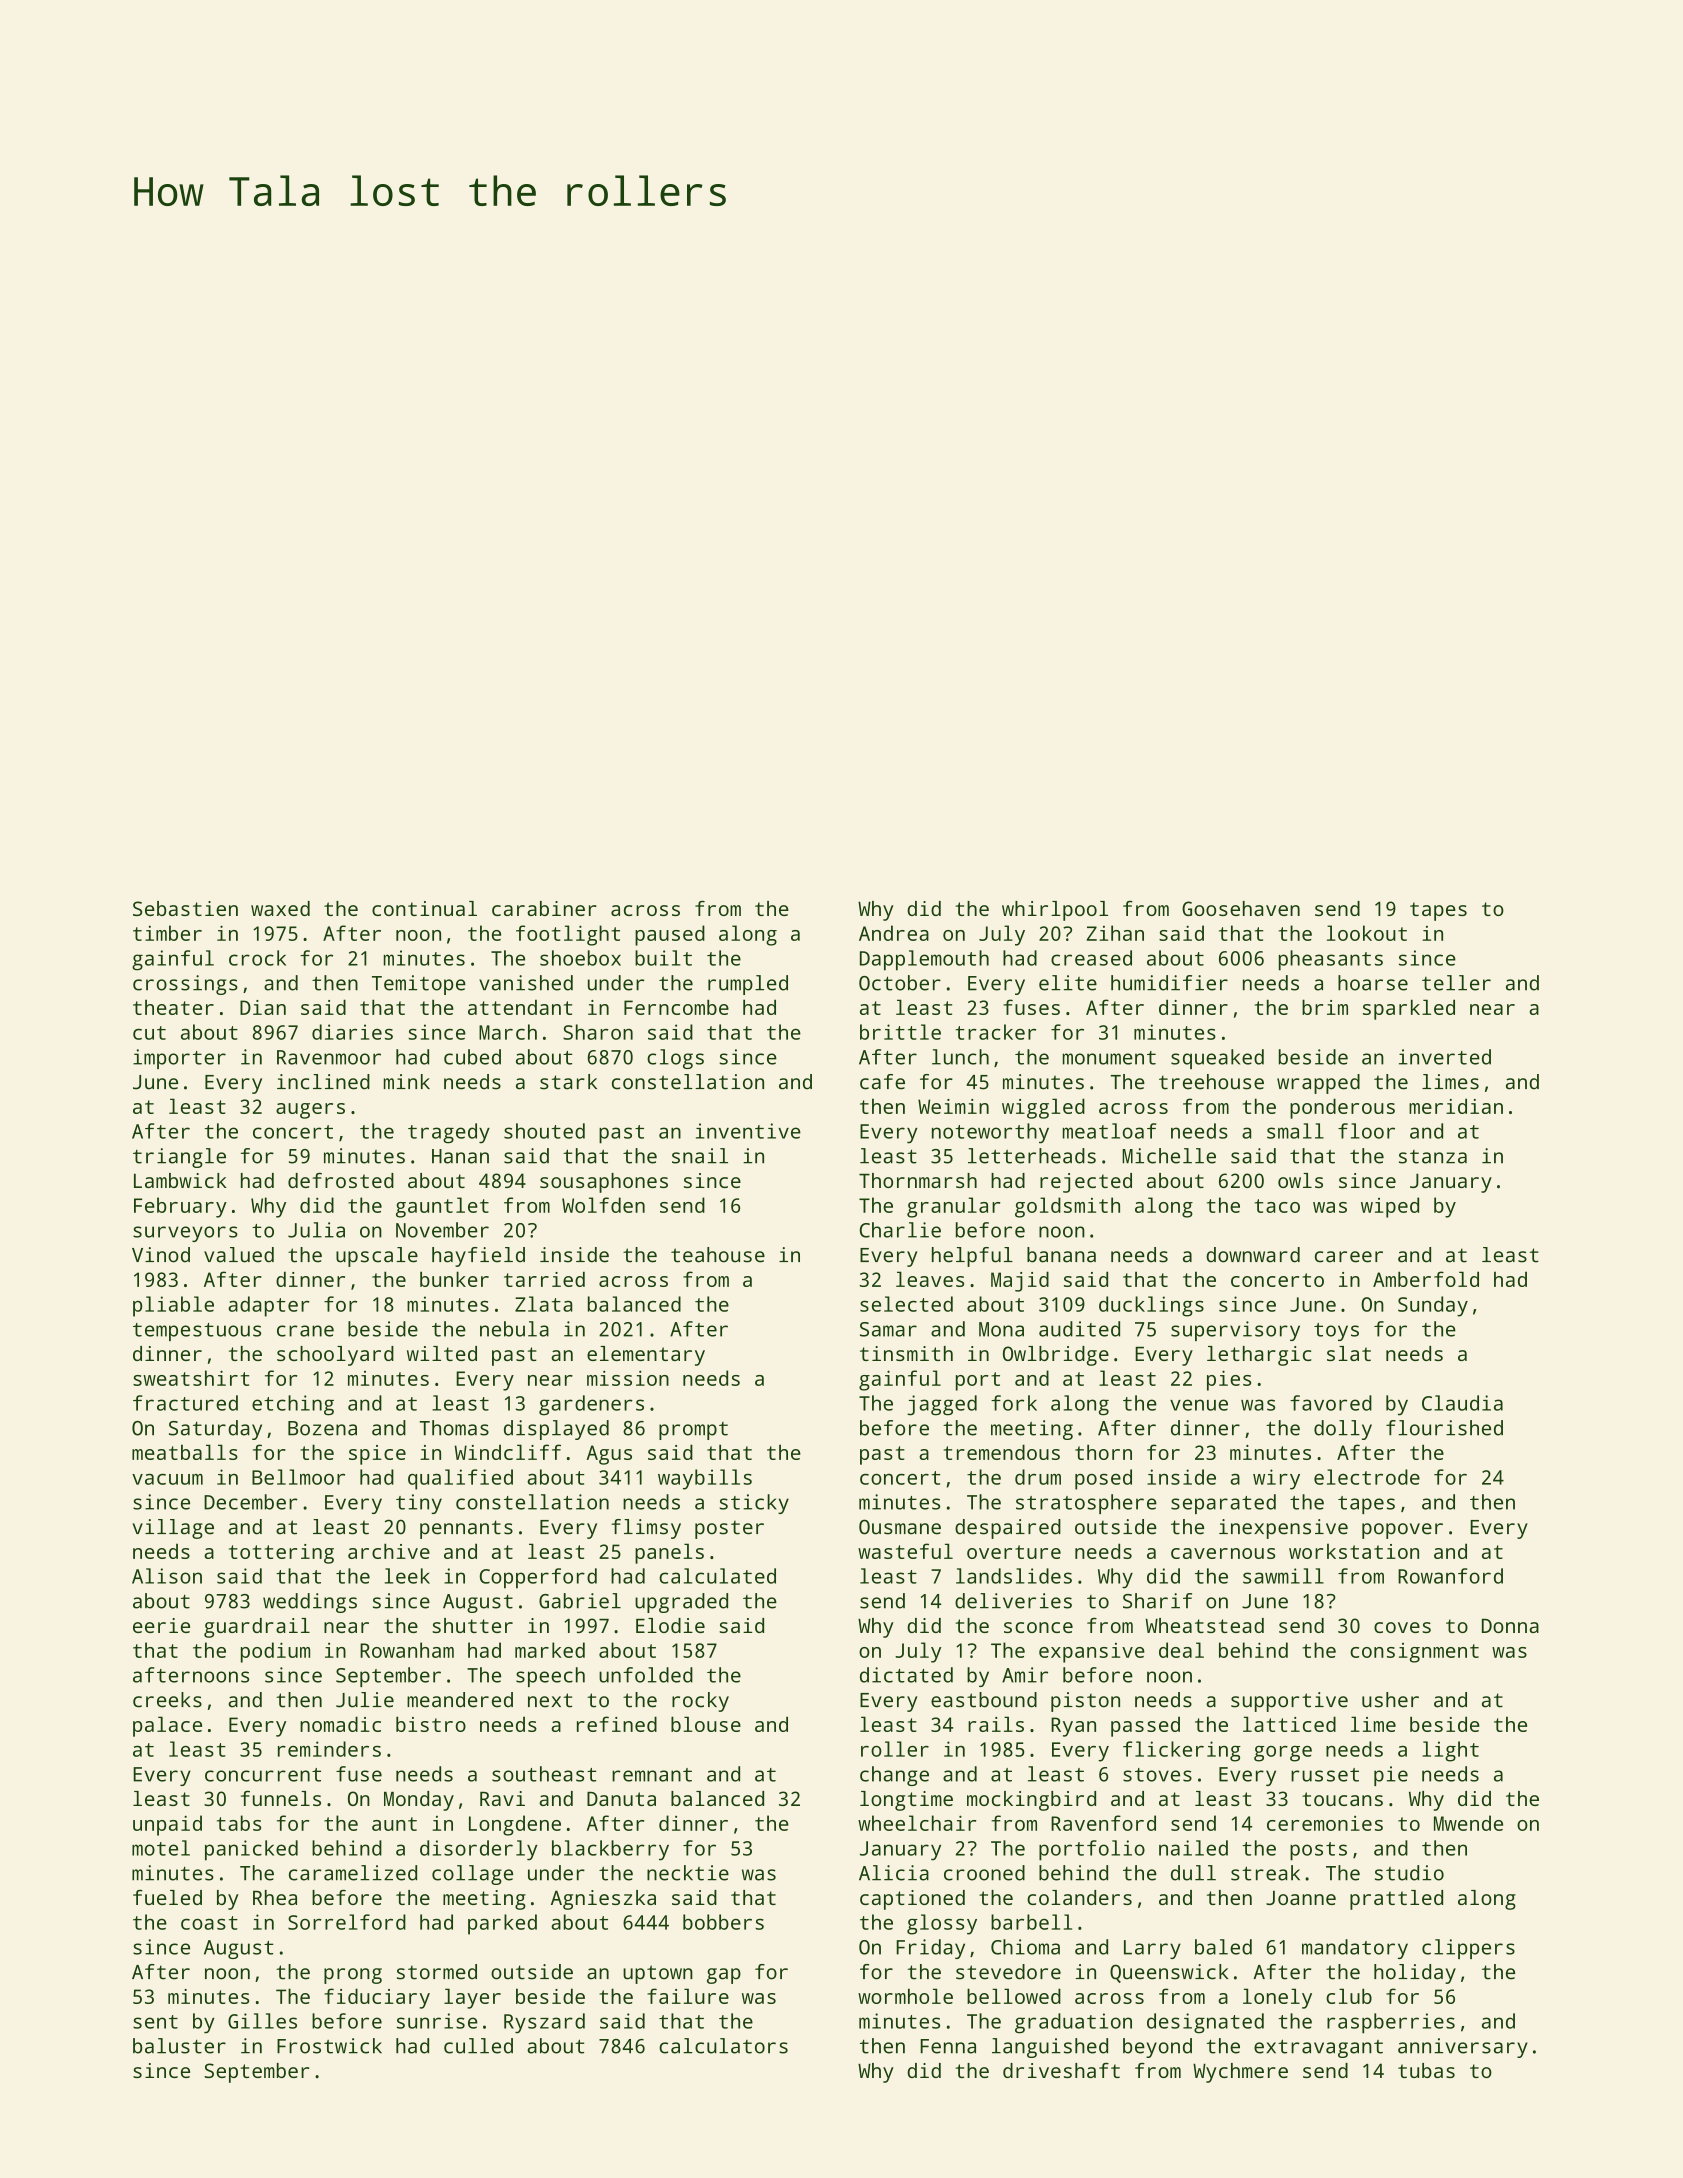 This screenshot has height=2178, width=1683. What do you see at coordinates (1038, 1627) in the screenshot?
I see `sconce` at bounding box center [1038, 1627].
